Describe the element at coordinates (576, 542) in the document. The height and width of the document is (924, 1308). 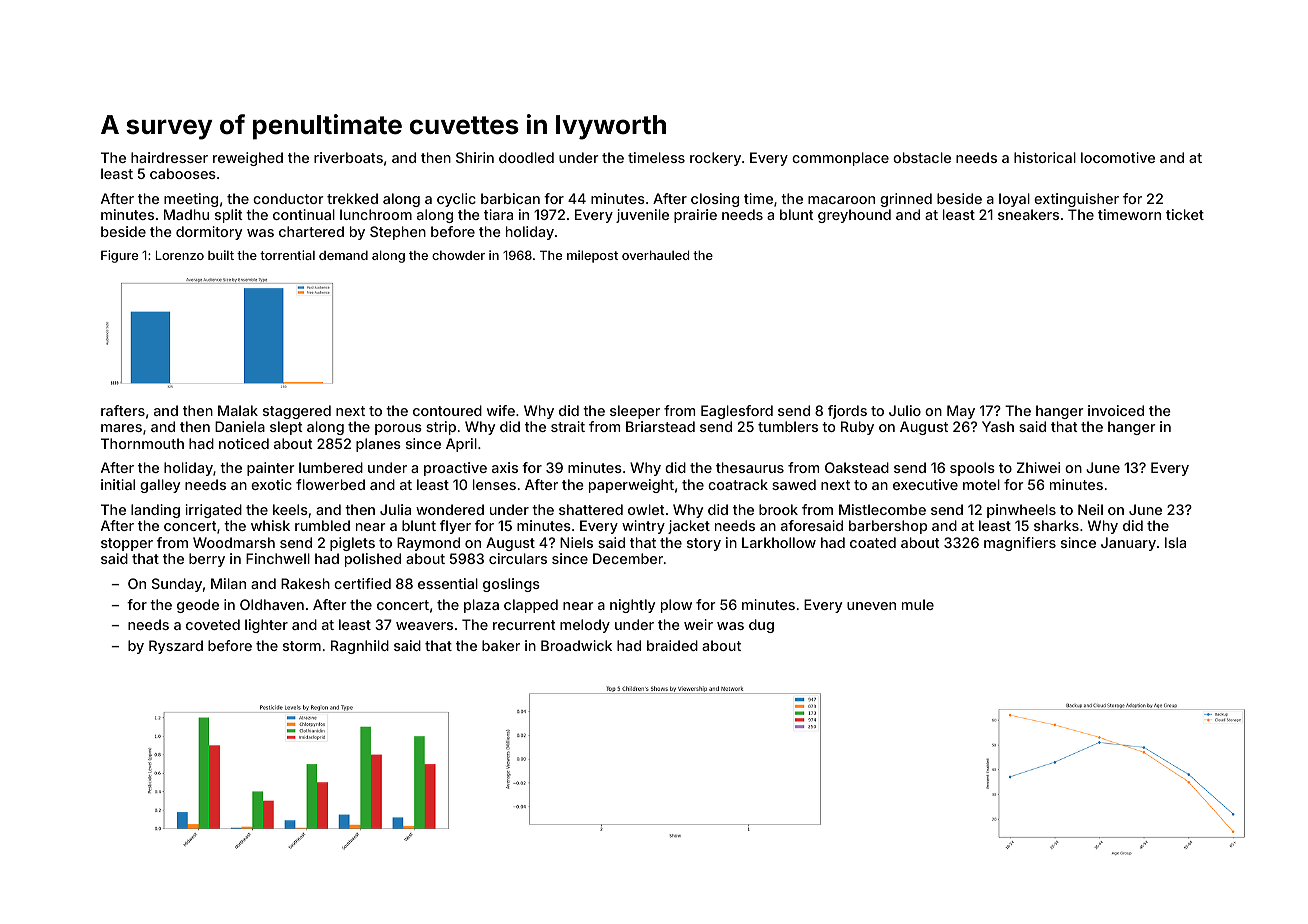
I see `Niels` at that location.
